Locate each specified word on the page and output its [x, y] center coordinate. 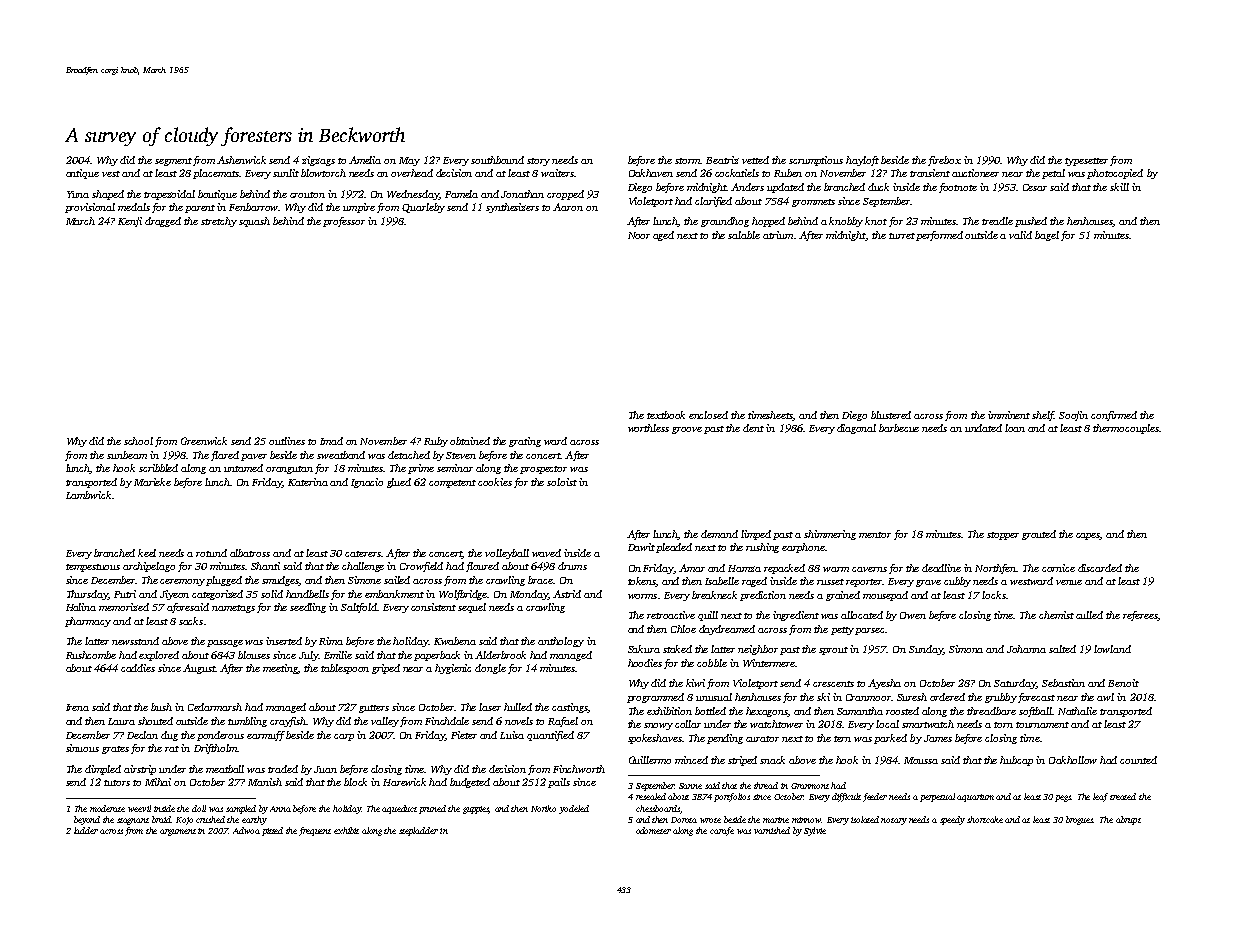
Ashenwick [241, 160]
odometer [653, 830]
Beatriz [722, 160]
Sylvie [815, 831]
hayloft [862, 161]
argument [178, 832]
